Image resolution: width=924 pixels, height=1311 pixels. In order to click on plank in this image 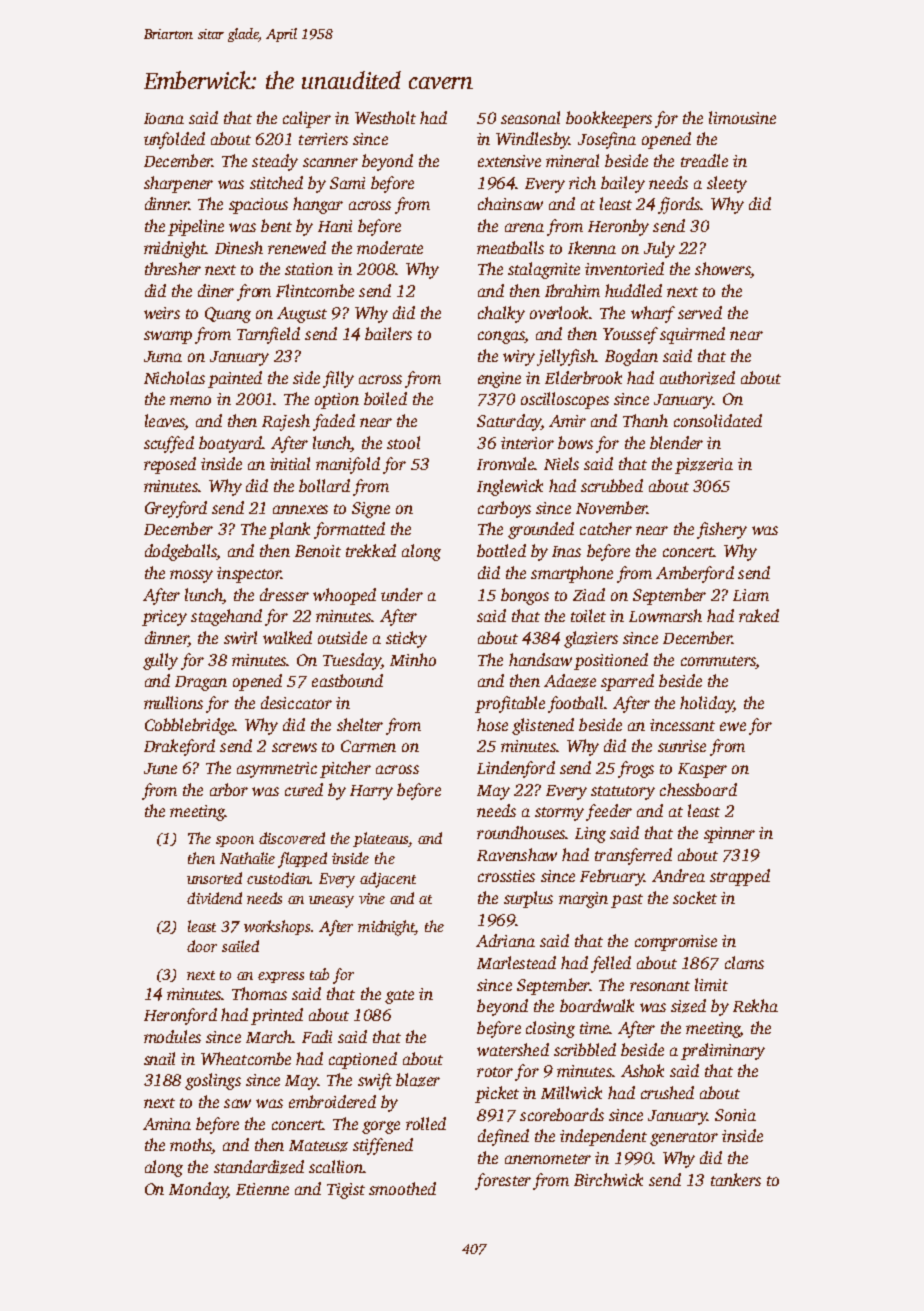, I will do `click(289, 530)`.
